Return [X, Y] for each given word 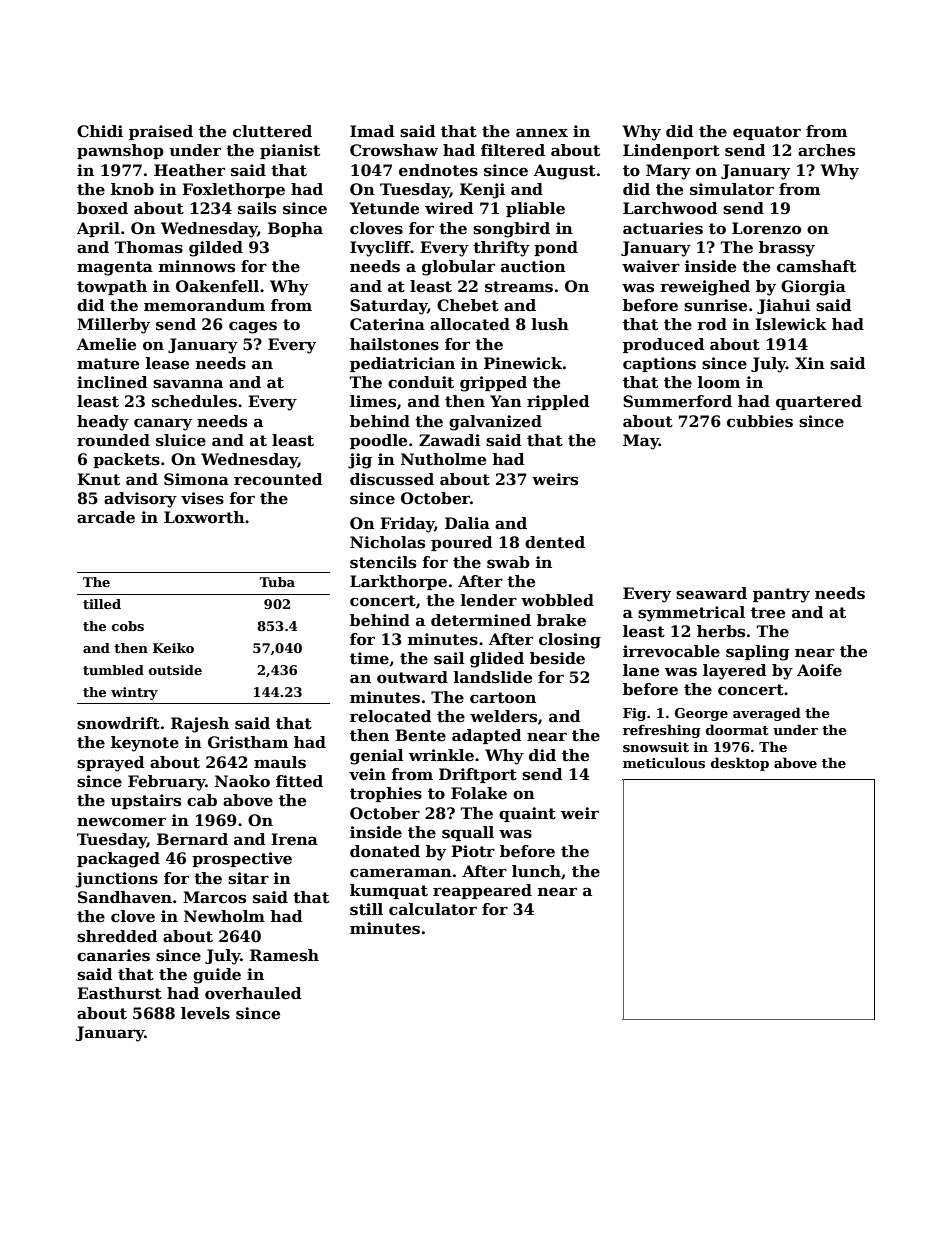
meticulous [664, 762]
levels [205, 1013]
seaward [711, 593]
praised [161, 132]
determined [481, 620]
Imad [372, 131]
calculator [433, 909]
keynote [145, 744]
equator [767, 133]
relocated [391, 716]
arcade [106, 517]
